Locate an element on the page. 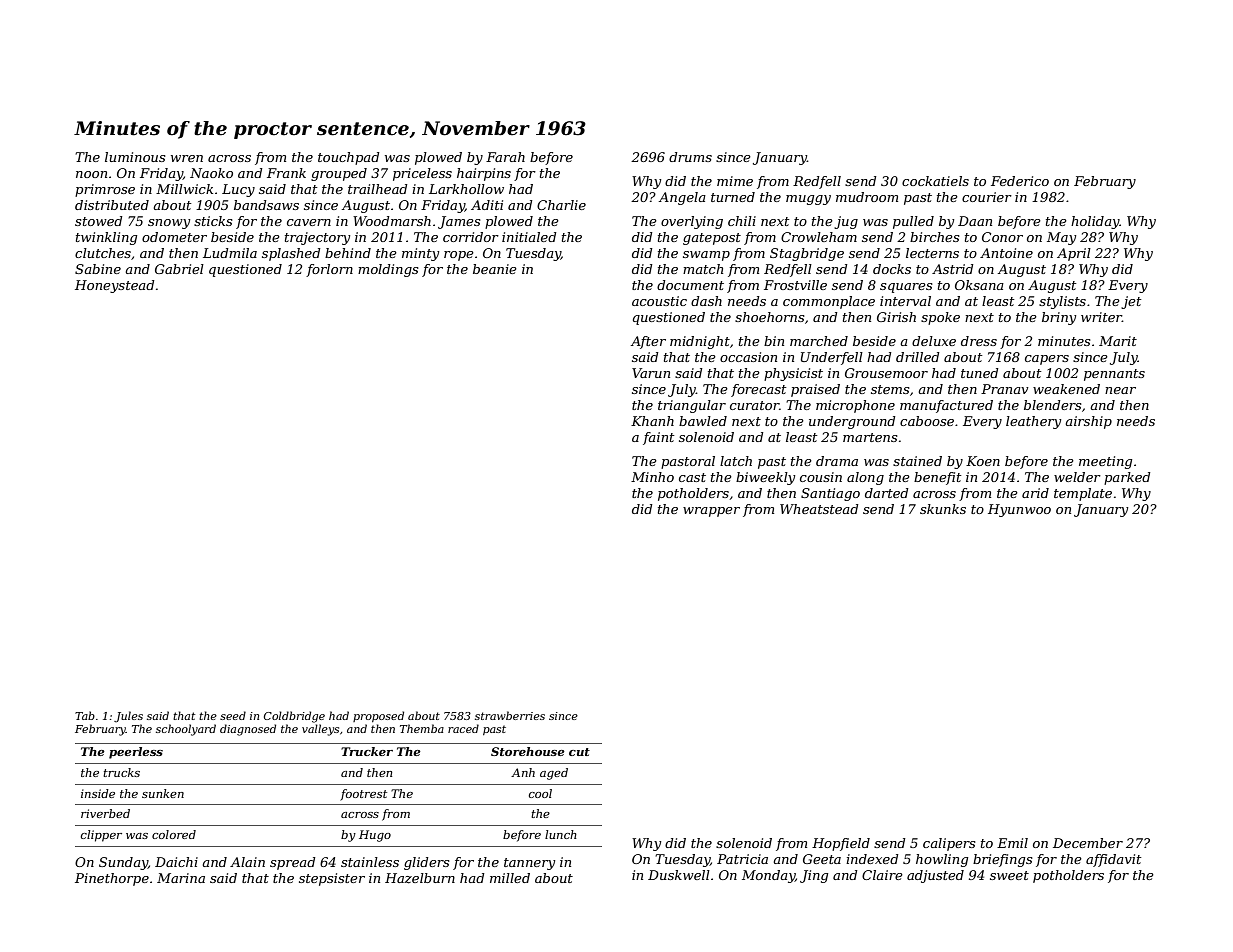  Emil is located at coordinates (1012, 843).
